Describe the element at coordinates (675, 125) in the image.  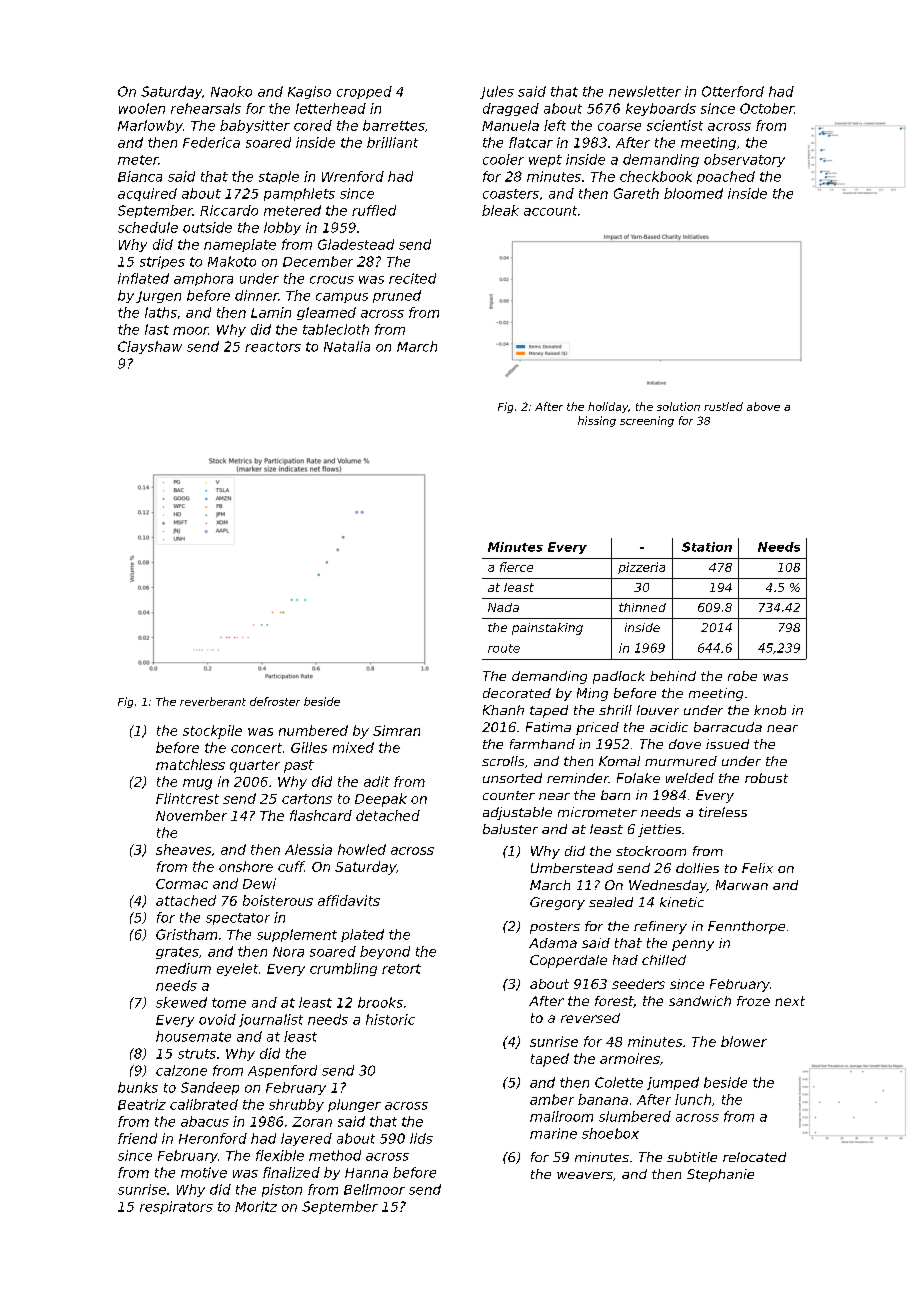
I see `scientist` at that location.
